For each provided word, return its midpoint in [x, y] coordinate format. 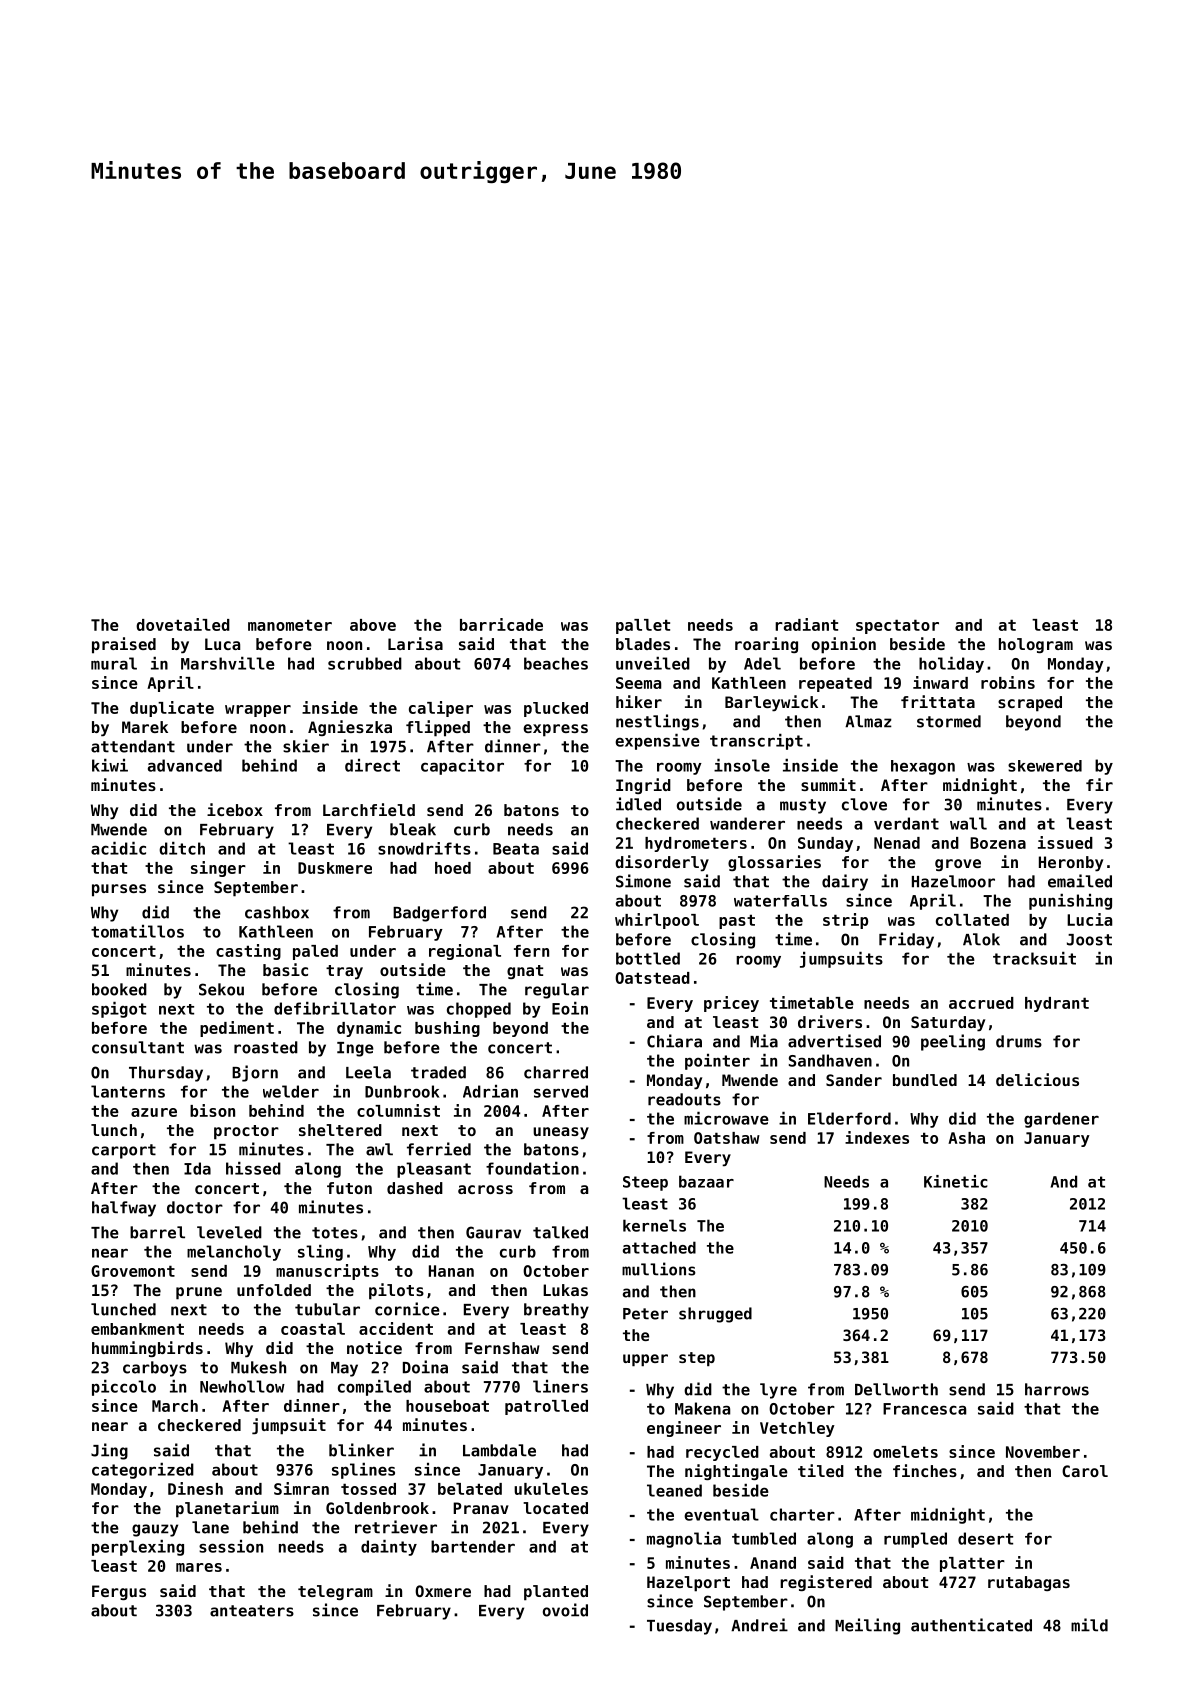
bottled [648, 958]
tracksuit [1034, 958]
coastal [313, 1329]
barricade [501, 624]
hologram [1036, 645]
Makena [702, 1408]
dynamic [369, 1029]
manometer [290, 625]
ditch [182, 848]
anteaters [252, 1611]
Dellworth [896, 1389]
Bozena [998, 843]
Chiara [674, 1041]
